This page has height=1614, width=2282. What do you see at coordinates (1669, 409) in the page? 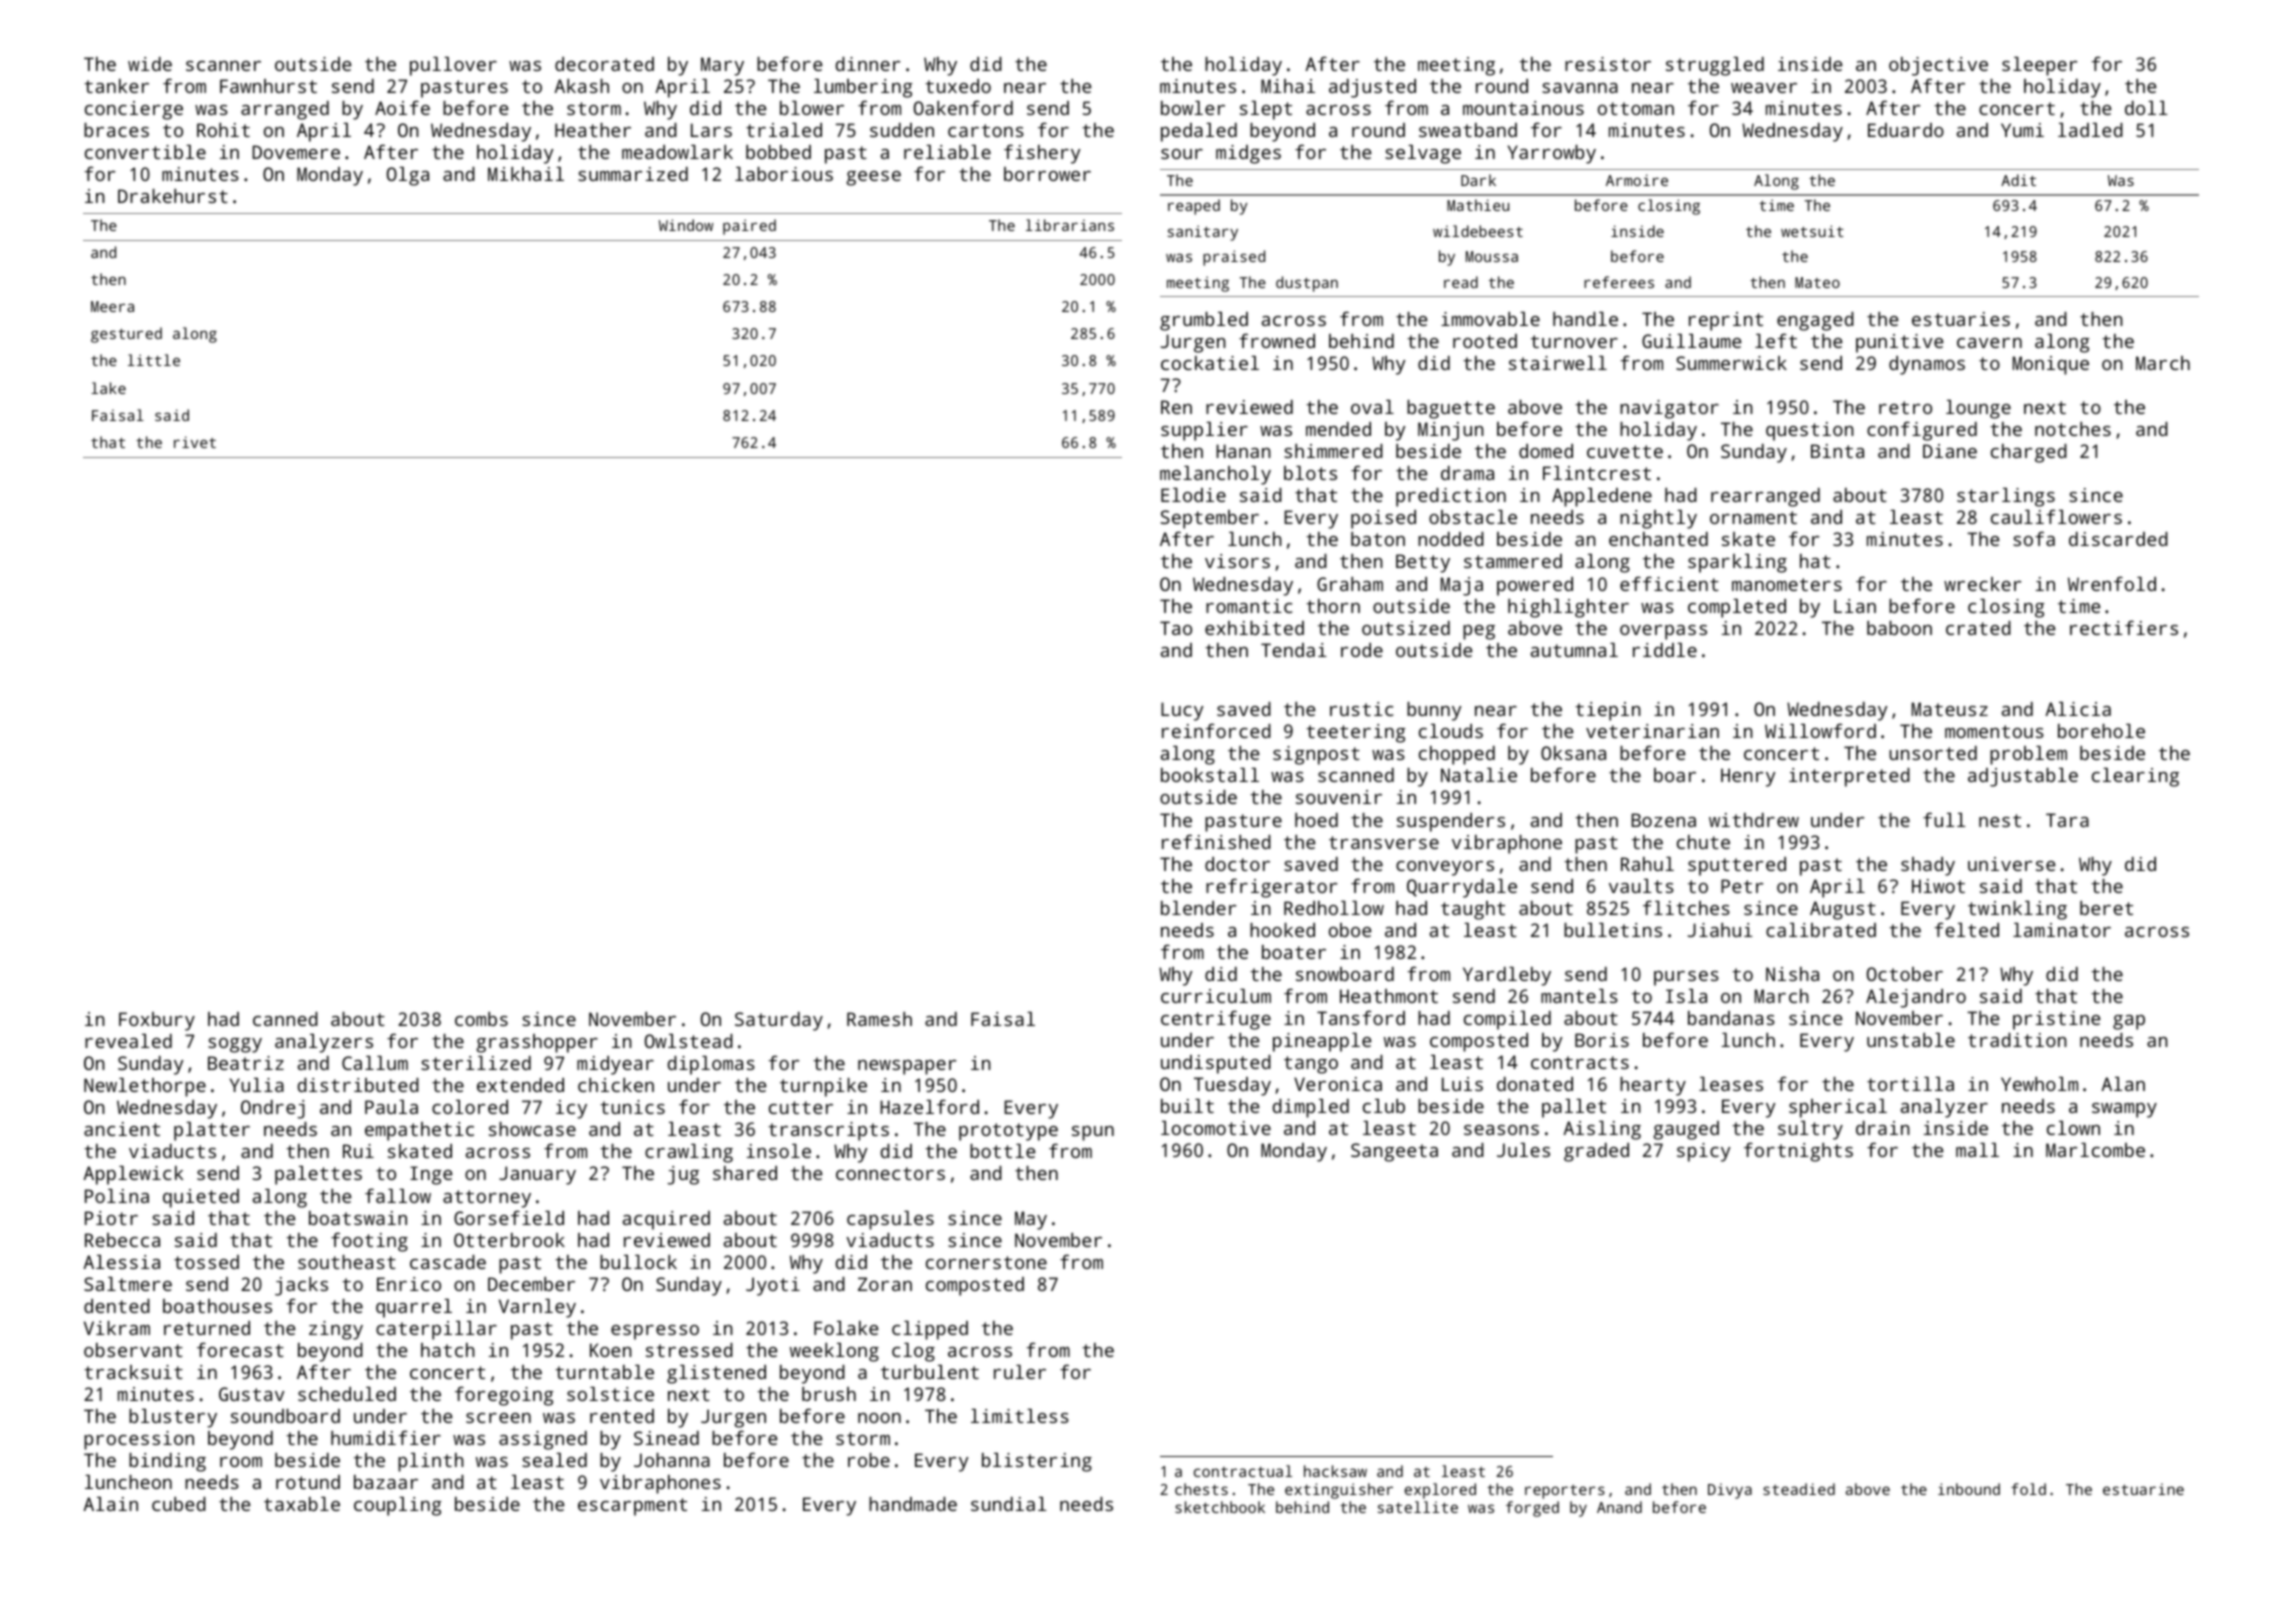
I see `navigator` at bounding box center [1669, 409].
